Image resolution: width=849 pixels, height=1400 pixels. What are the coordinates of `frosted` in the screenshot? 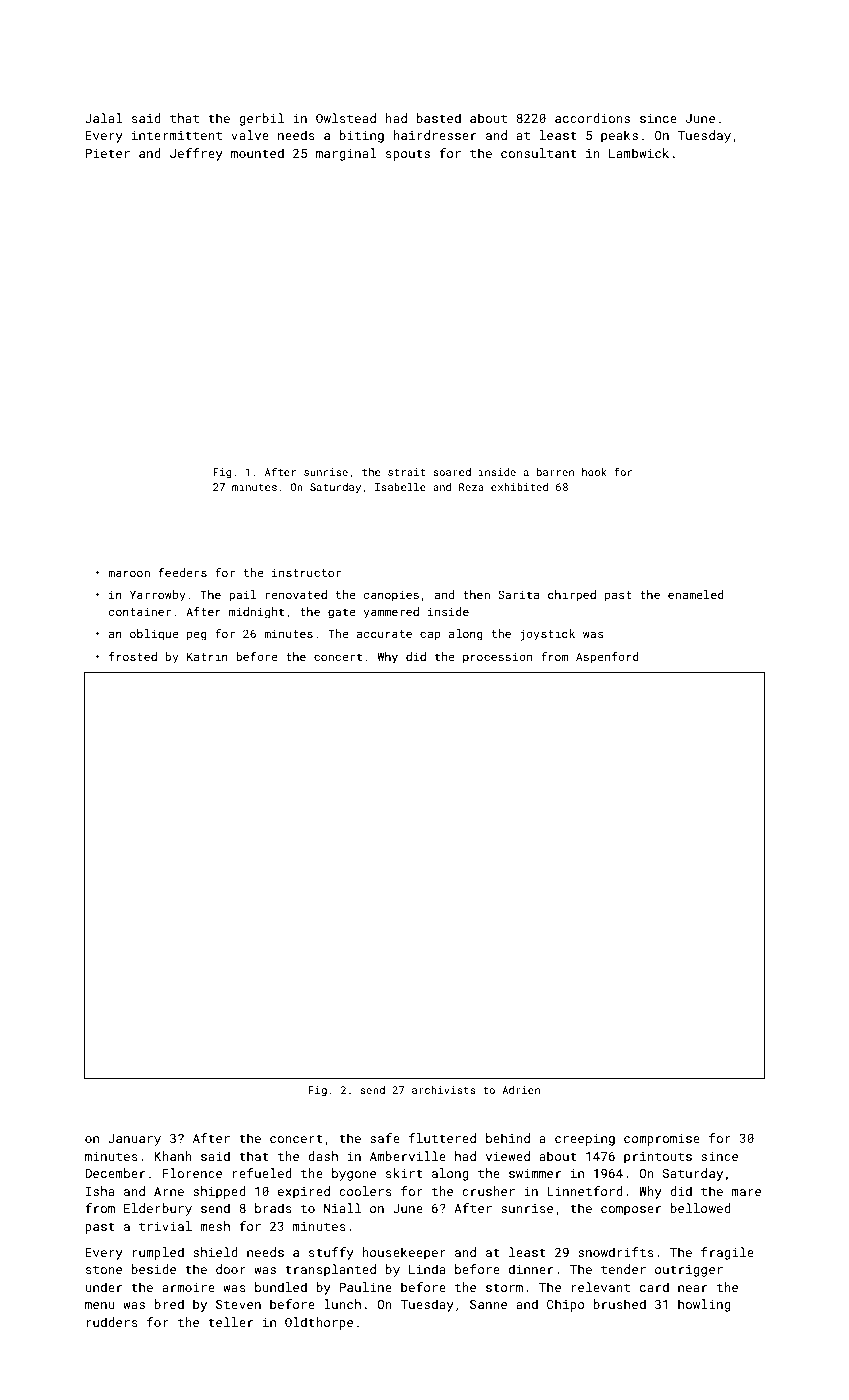 It's located at (133, 656).
